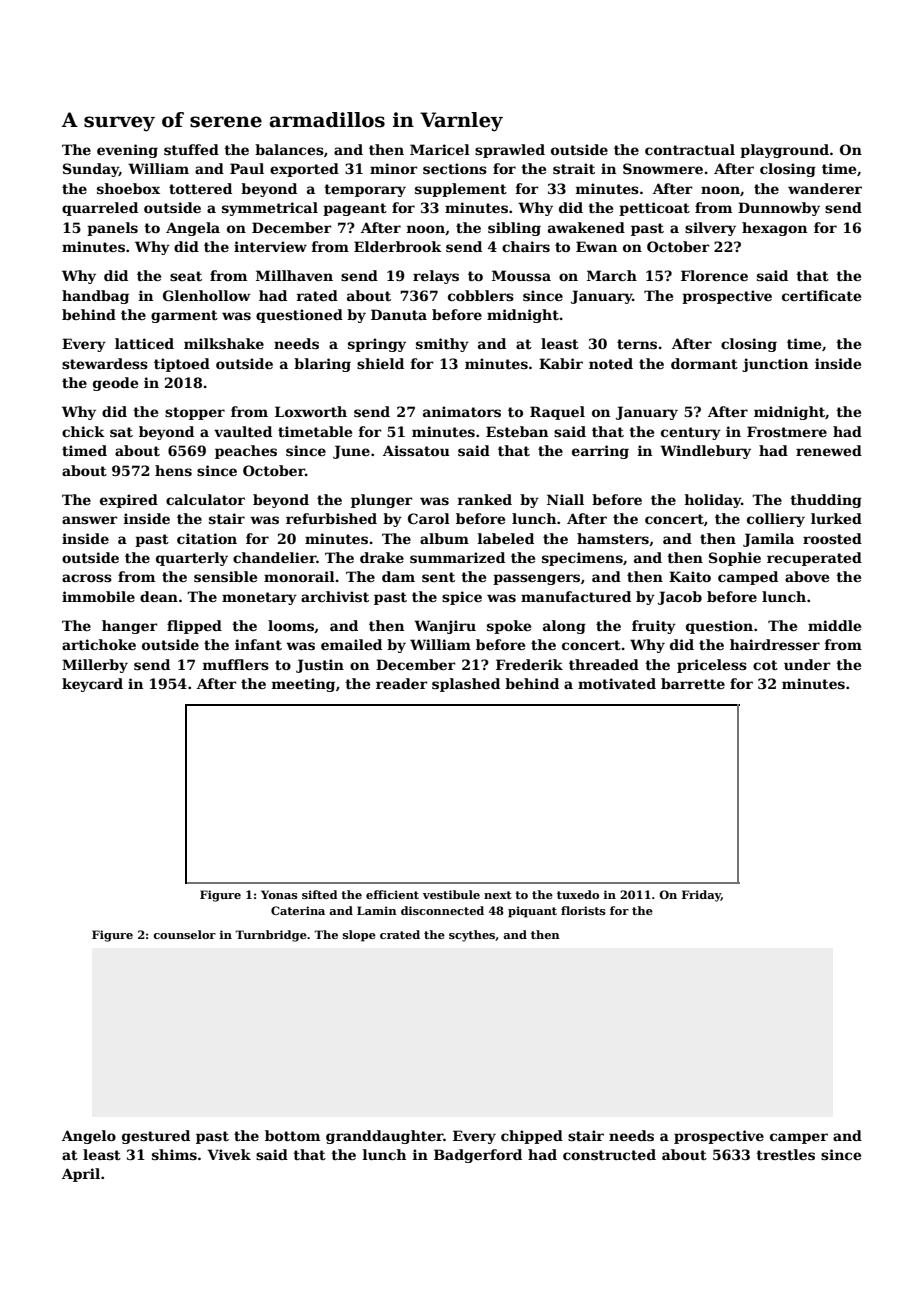 The image size is (924, 1308). Describe the element at coordinates (127, 151) in the image. I see `evening` at that location.
